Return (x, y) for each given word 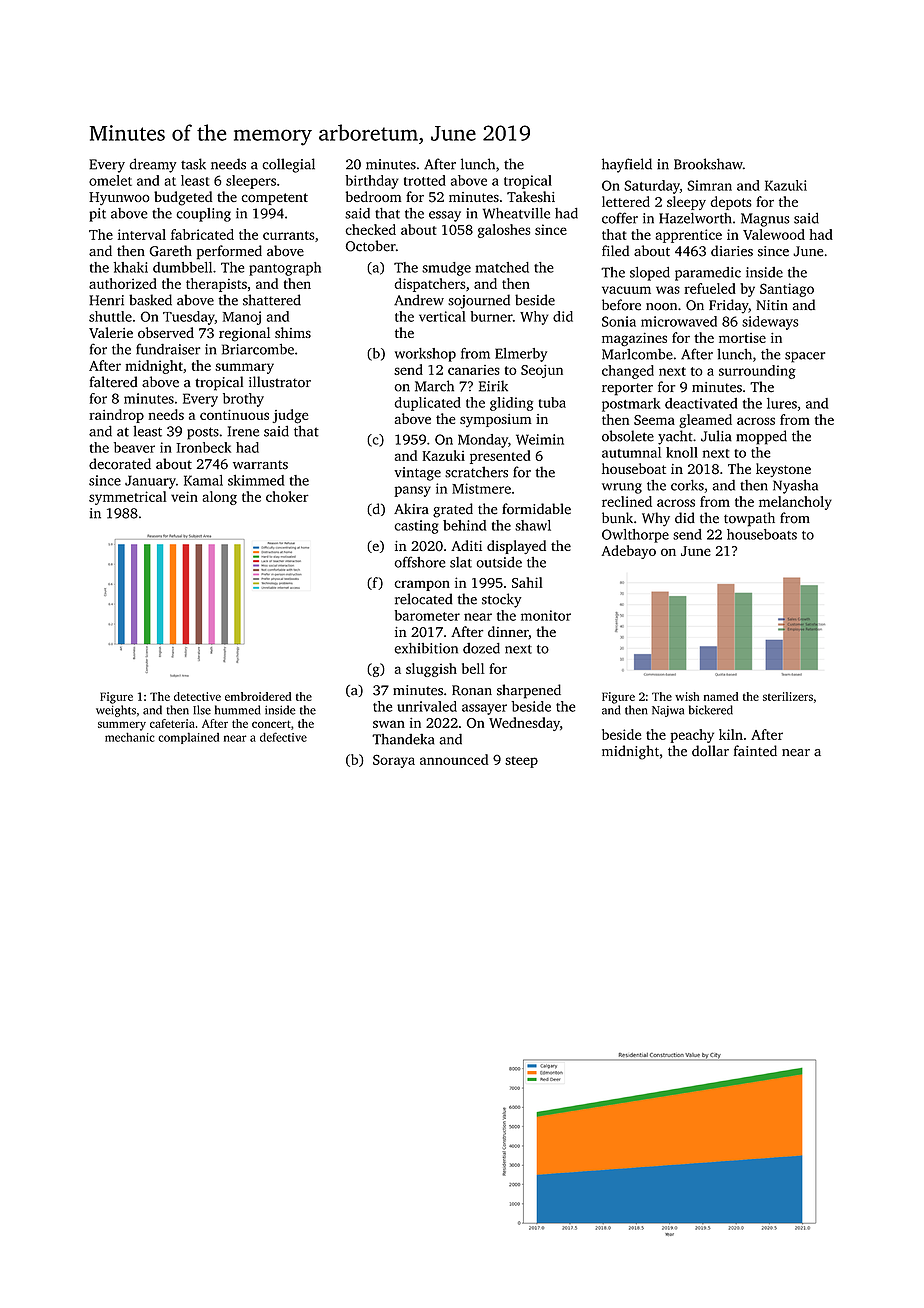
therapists (216, 285)
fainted (755, 751)
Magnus (765, 220)
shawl (533, 525)
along (219, 498)
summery (122, 726)
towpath (749, 519)
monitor (546, 615)
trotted (425, 180)
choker (287, 496)
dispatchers (430, 285)
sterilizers (788, 696)
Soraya (394, 761)
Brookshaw (708, 164)
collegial (288, 165)
